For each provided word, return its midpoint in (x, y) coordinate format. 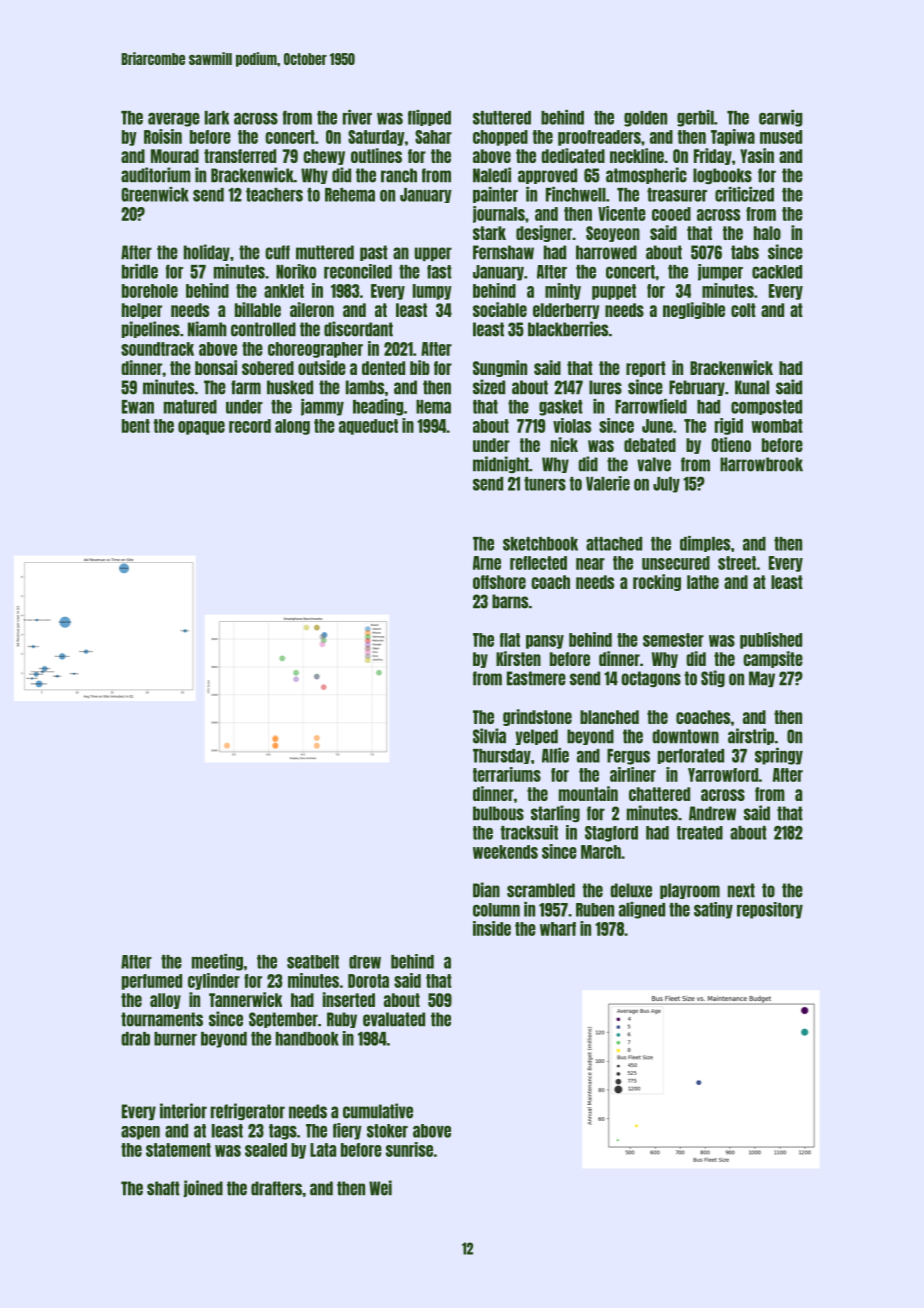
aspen (140, 1133)
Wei (380, 1188)
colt (743, 310)
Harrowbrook (761, 464)
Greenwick (155, 194)
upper (433, 254)
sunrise (409, 1149)
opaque (201, 428)
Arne (487, 563)
